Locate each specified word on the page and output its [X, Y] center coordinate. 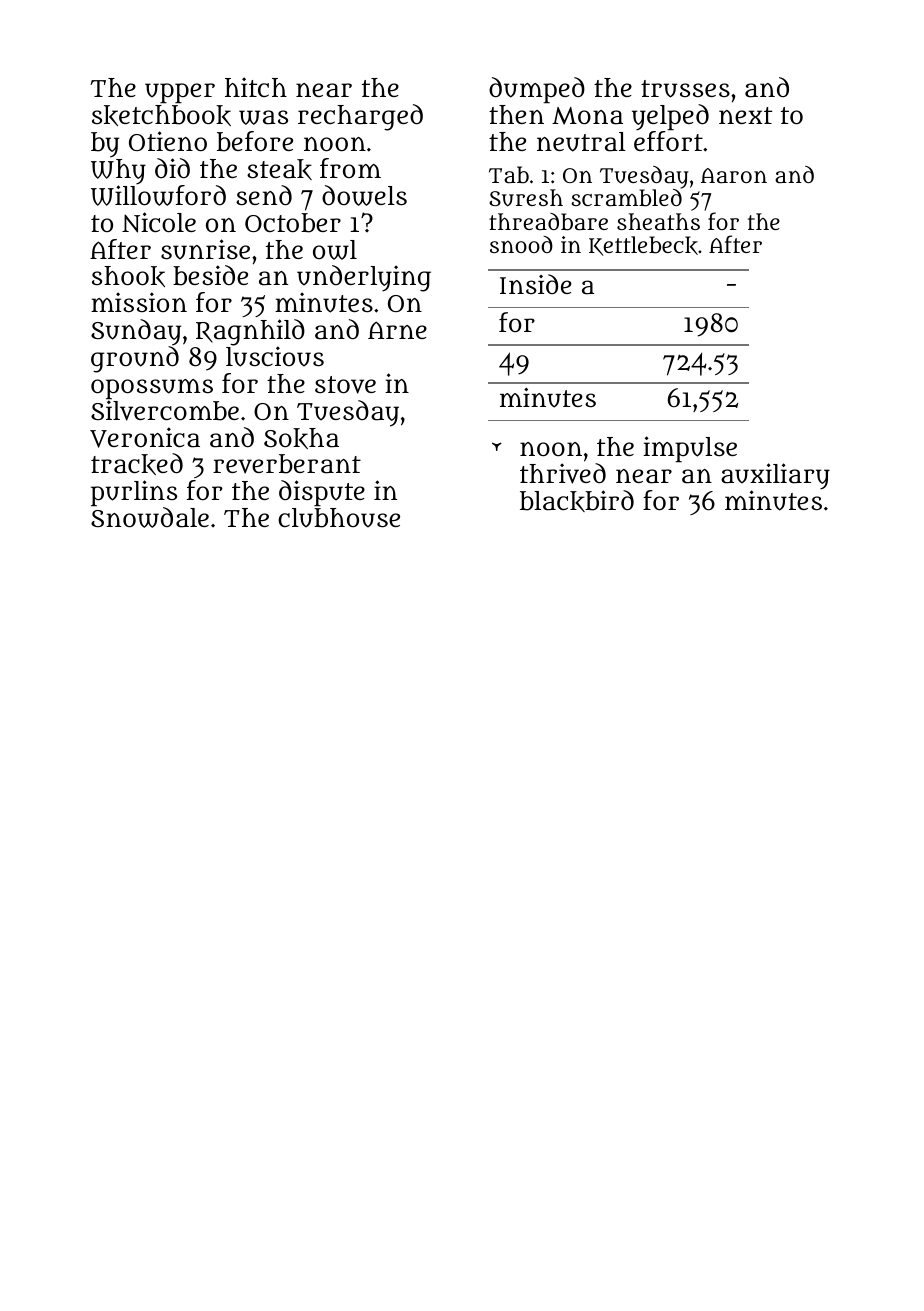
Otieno [168, 141]
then [516, 114]
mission [139, 302]
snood [521, 244]
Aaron [734, 175]
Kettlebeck [643, 246]
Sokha [301, 438]
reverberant [287, 464]
